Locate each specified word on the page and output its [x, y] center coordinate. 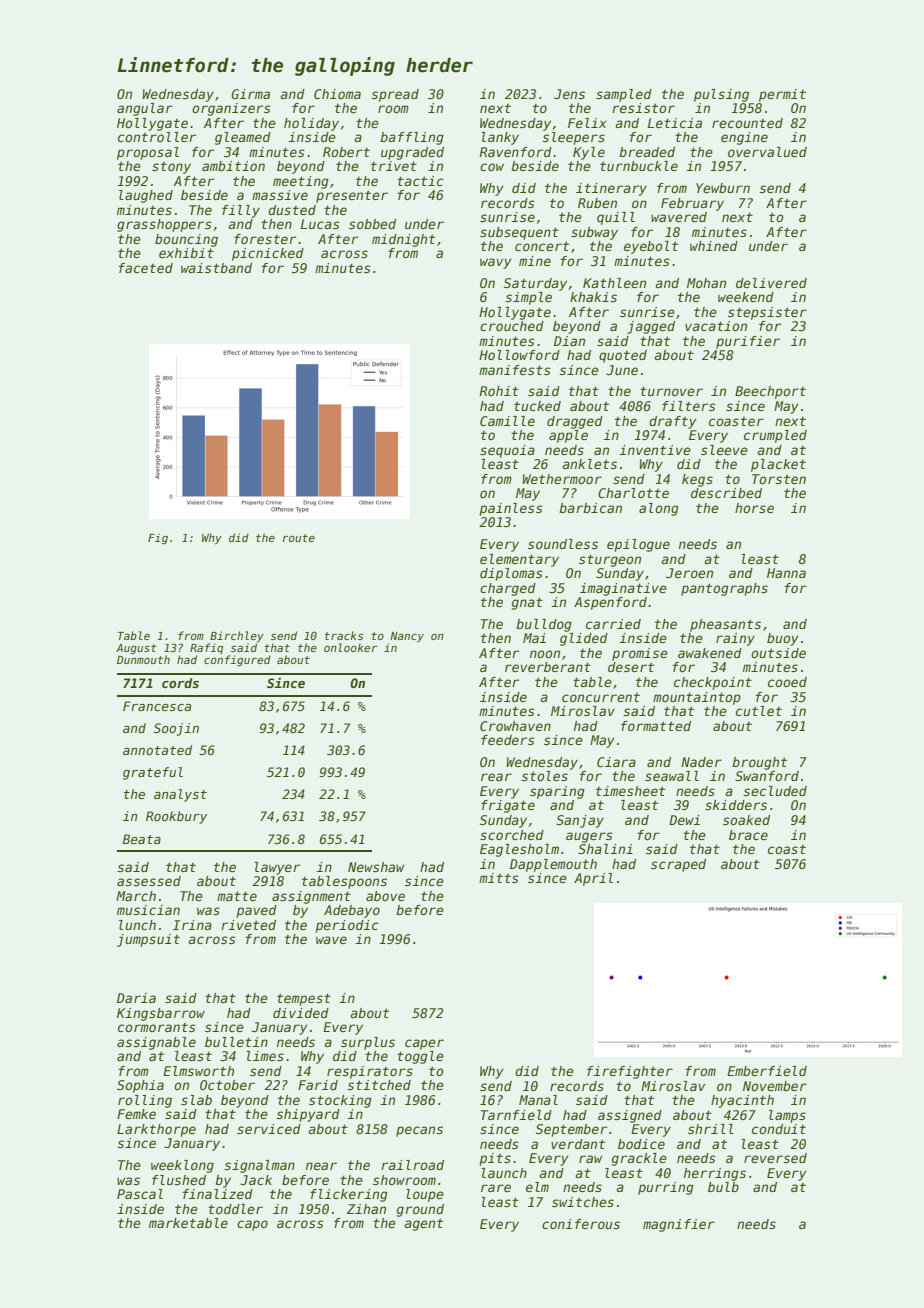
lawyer [277, 868]
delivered [771, 283]
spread [395, 95]
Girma [250, 94]
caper [424, 1044]
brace [748, 835]
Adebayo [352, 911]
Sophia [140, 1086]
